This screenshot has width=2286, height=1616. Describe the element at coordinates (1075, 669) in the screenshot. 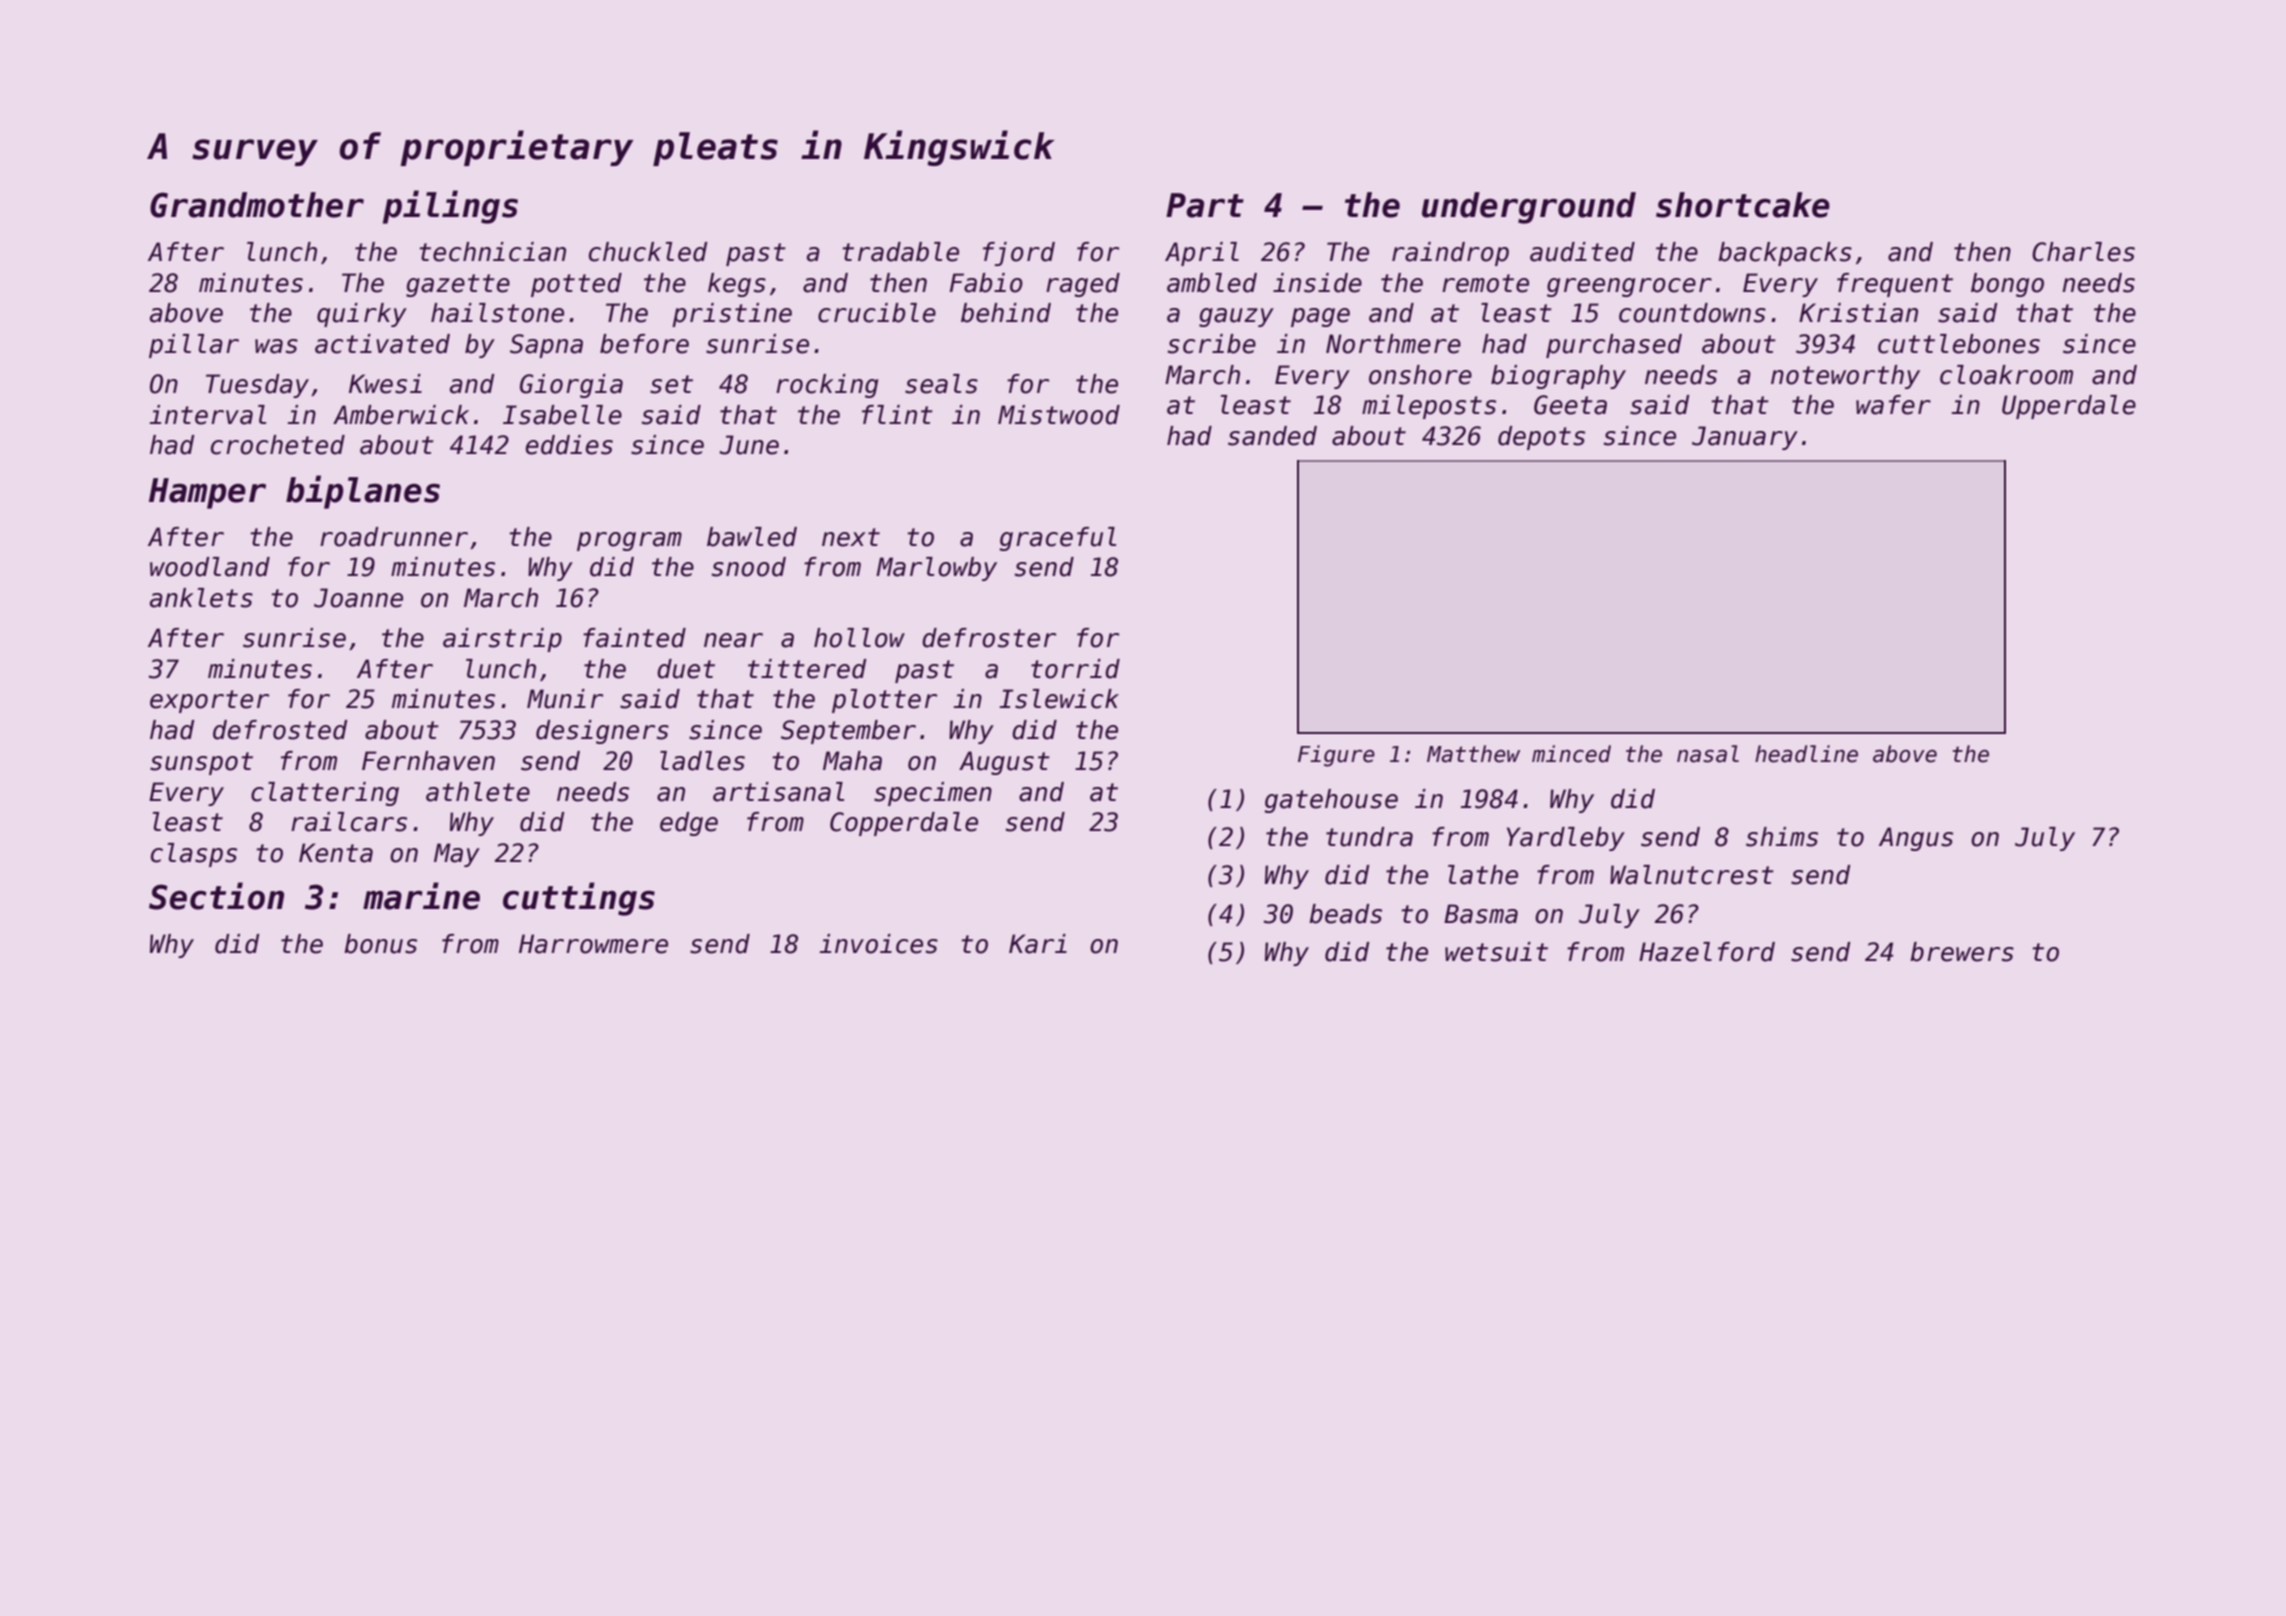

I see `torrid` at that location.
